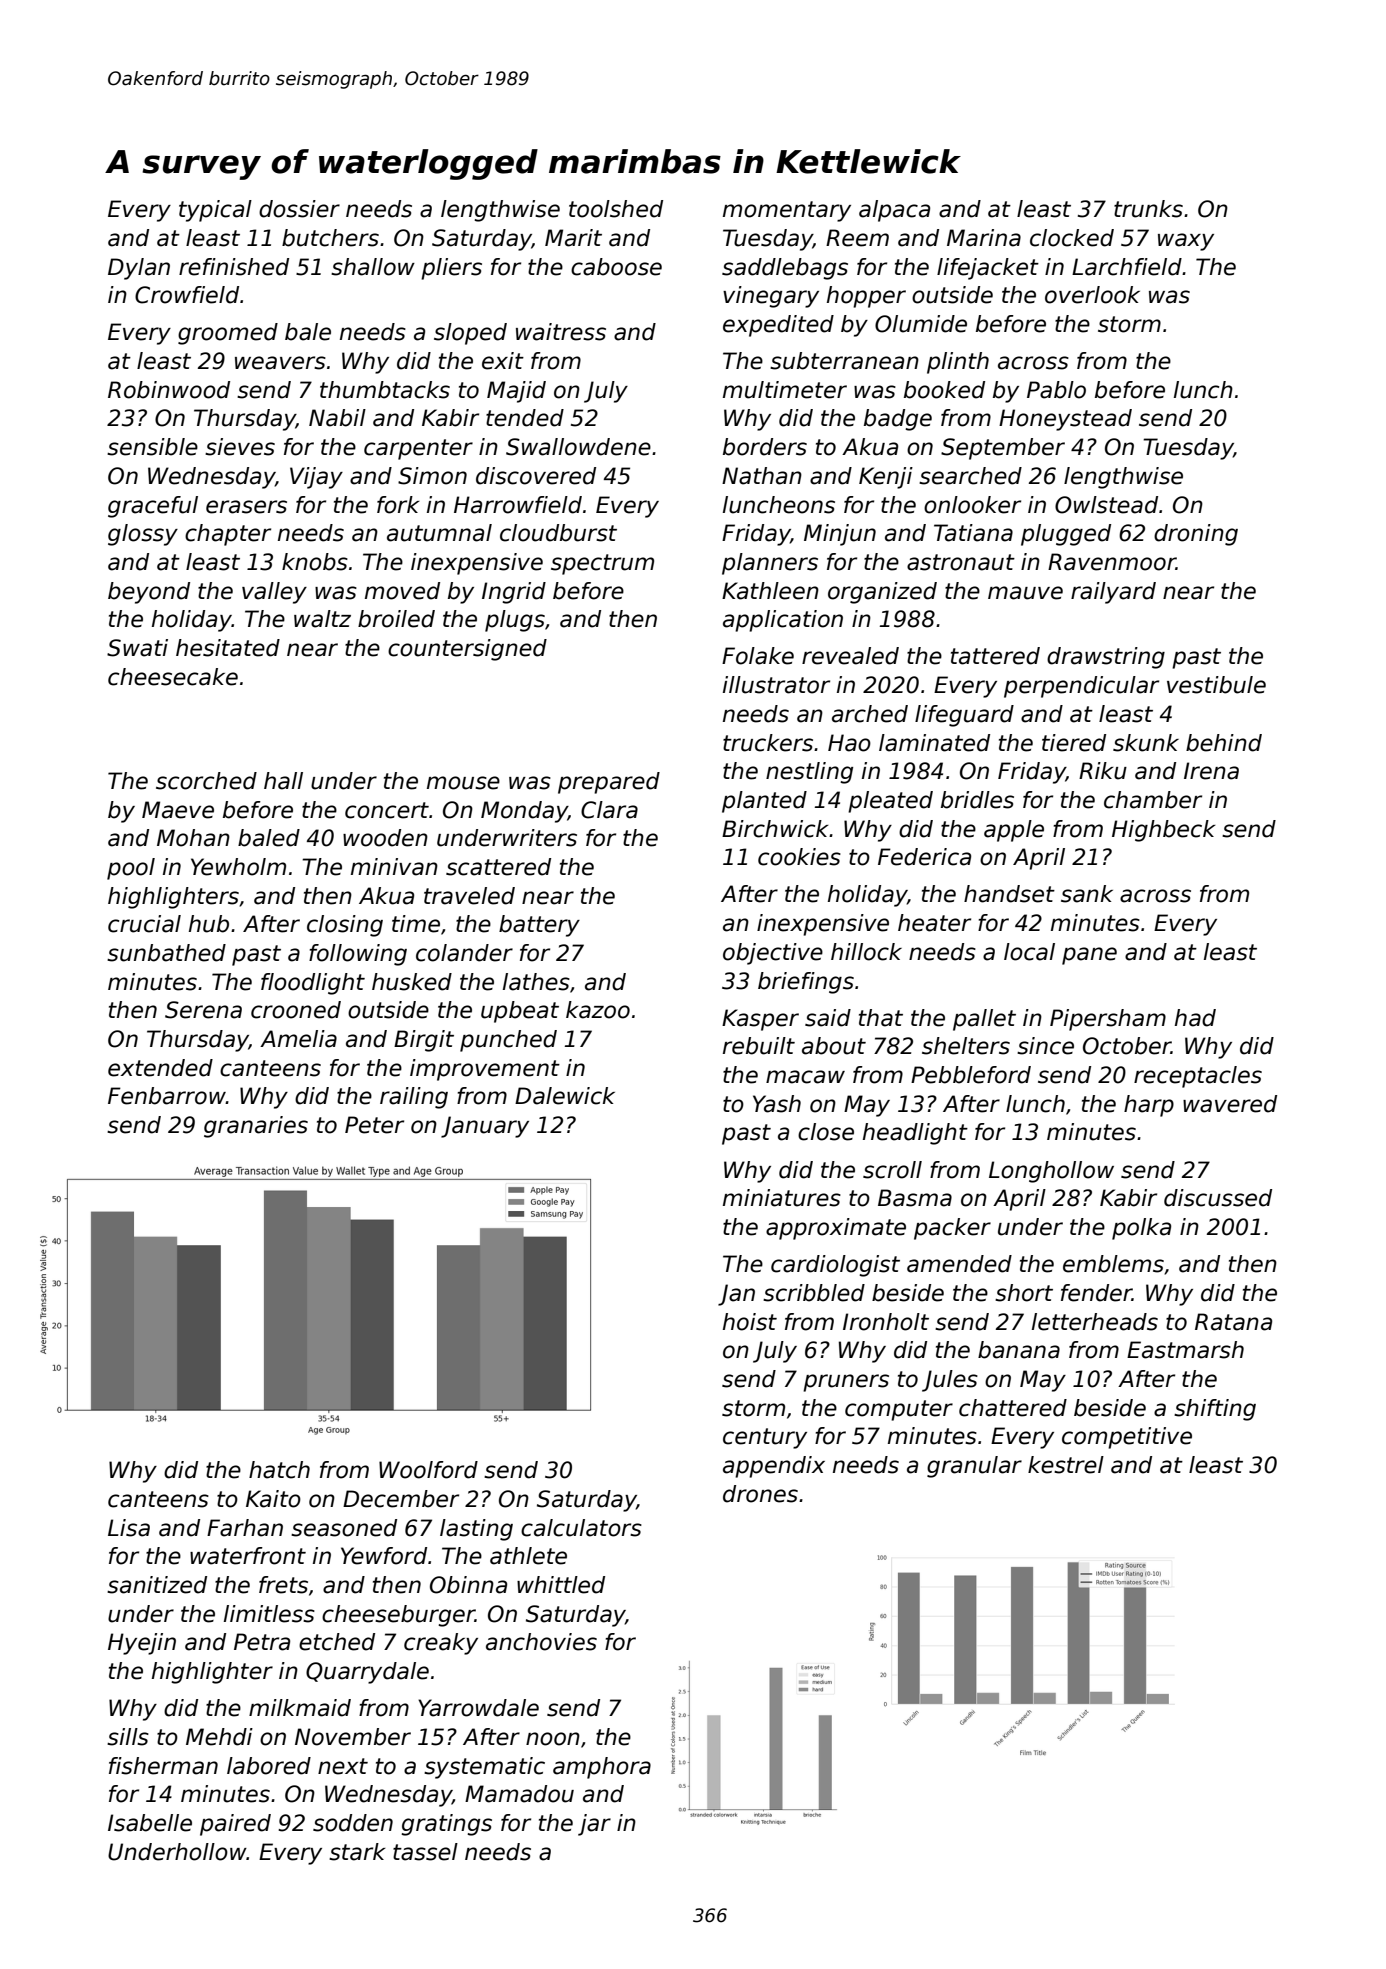 This document has width=1386, height=1969. What do you see at coordinates (262, 1642) in the document?
I see `Petra` at bounding box center [262, 1642].
